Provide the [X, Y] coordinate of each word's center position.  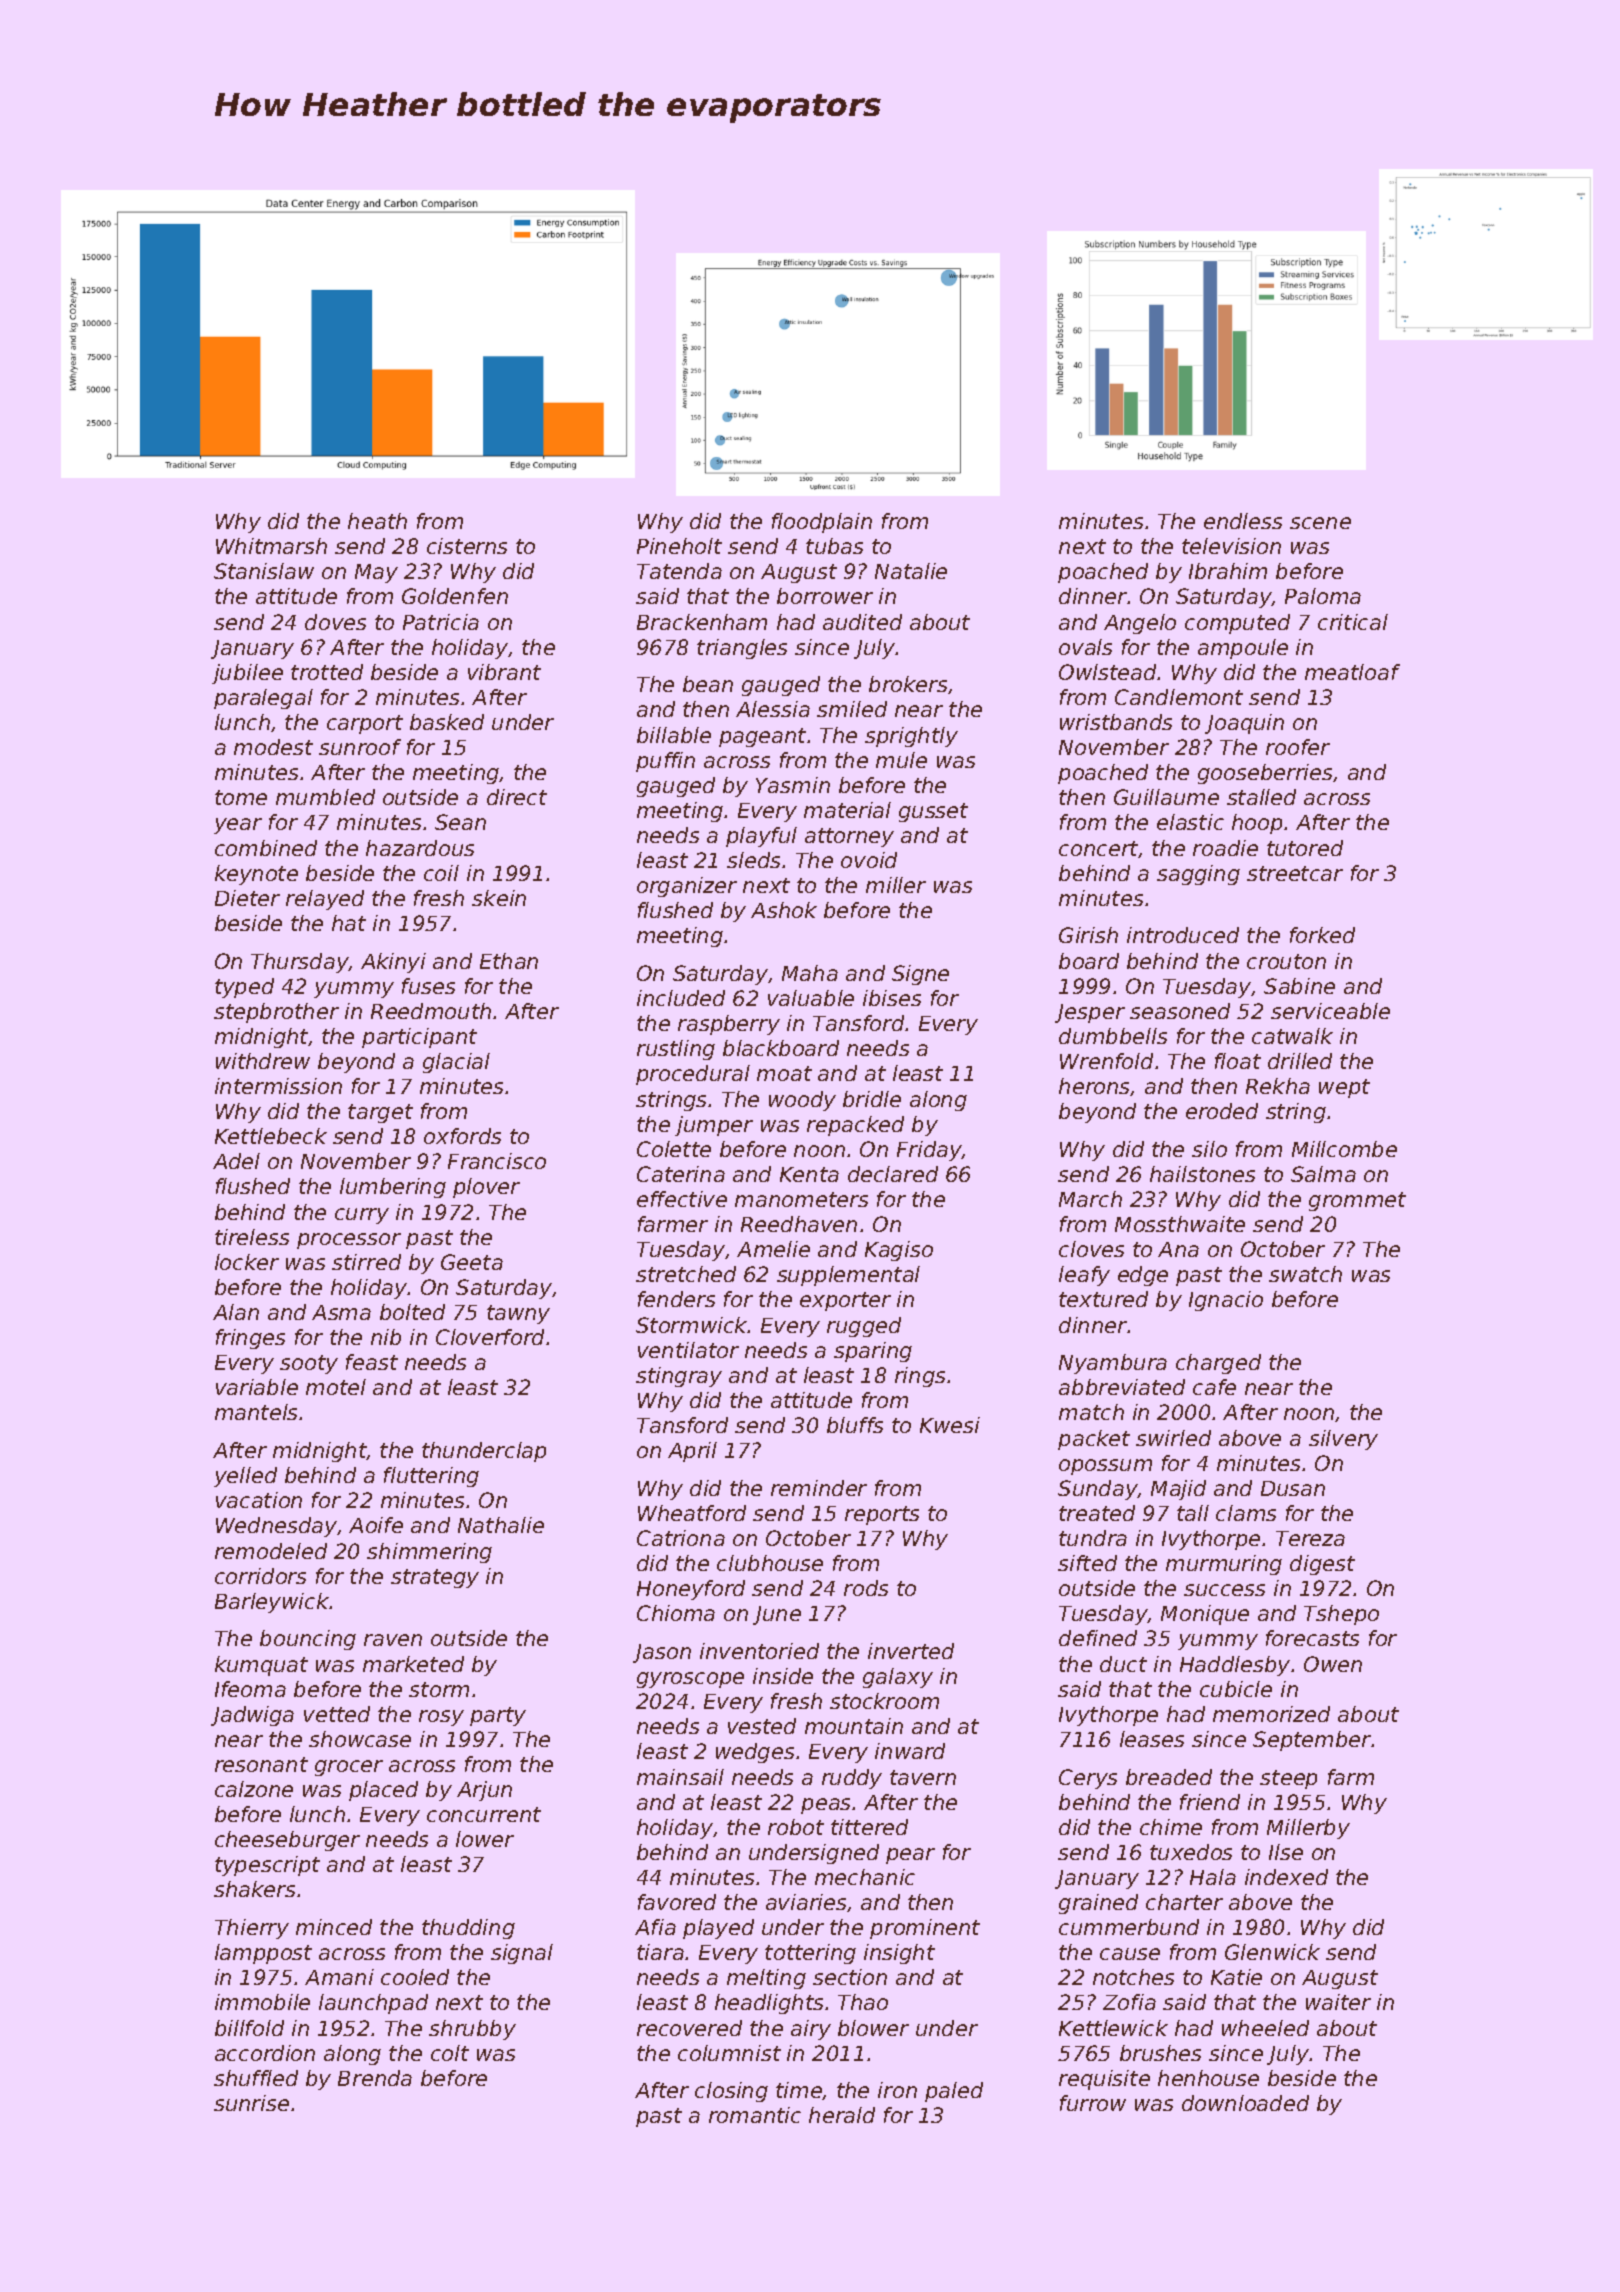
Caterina [681, 1174]
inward [910, 1751]
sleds [753, 860]
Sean [460, 822]
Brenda [375, 2078]
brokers [908, 684]
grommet [1357, 1201]
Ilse [1286, 1852]
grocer [349, 1768]
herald [842, 2115]
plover [486, 1188]
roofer [1298, 747]
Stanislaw [264, 571]
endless [1243, 521]
